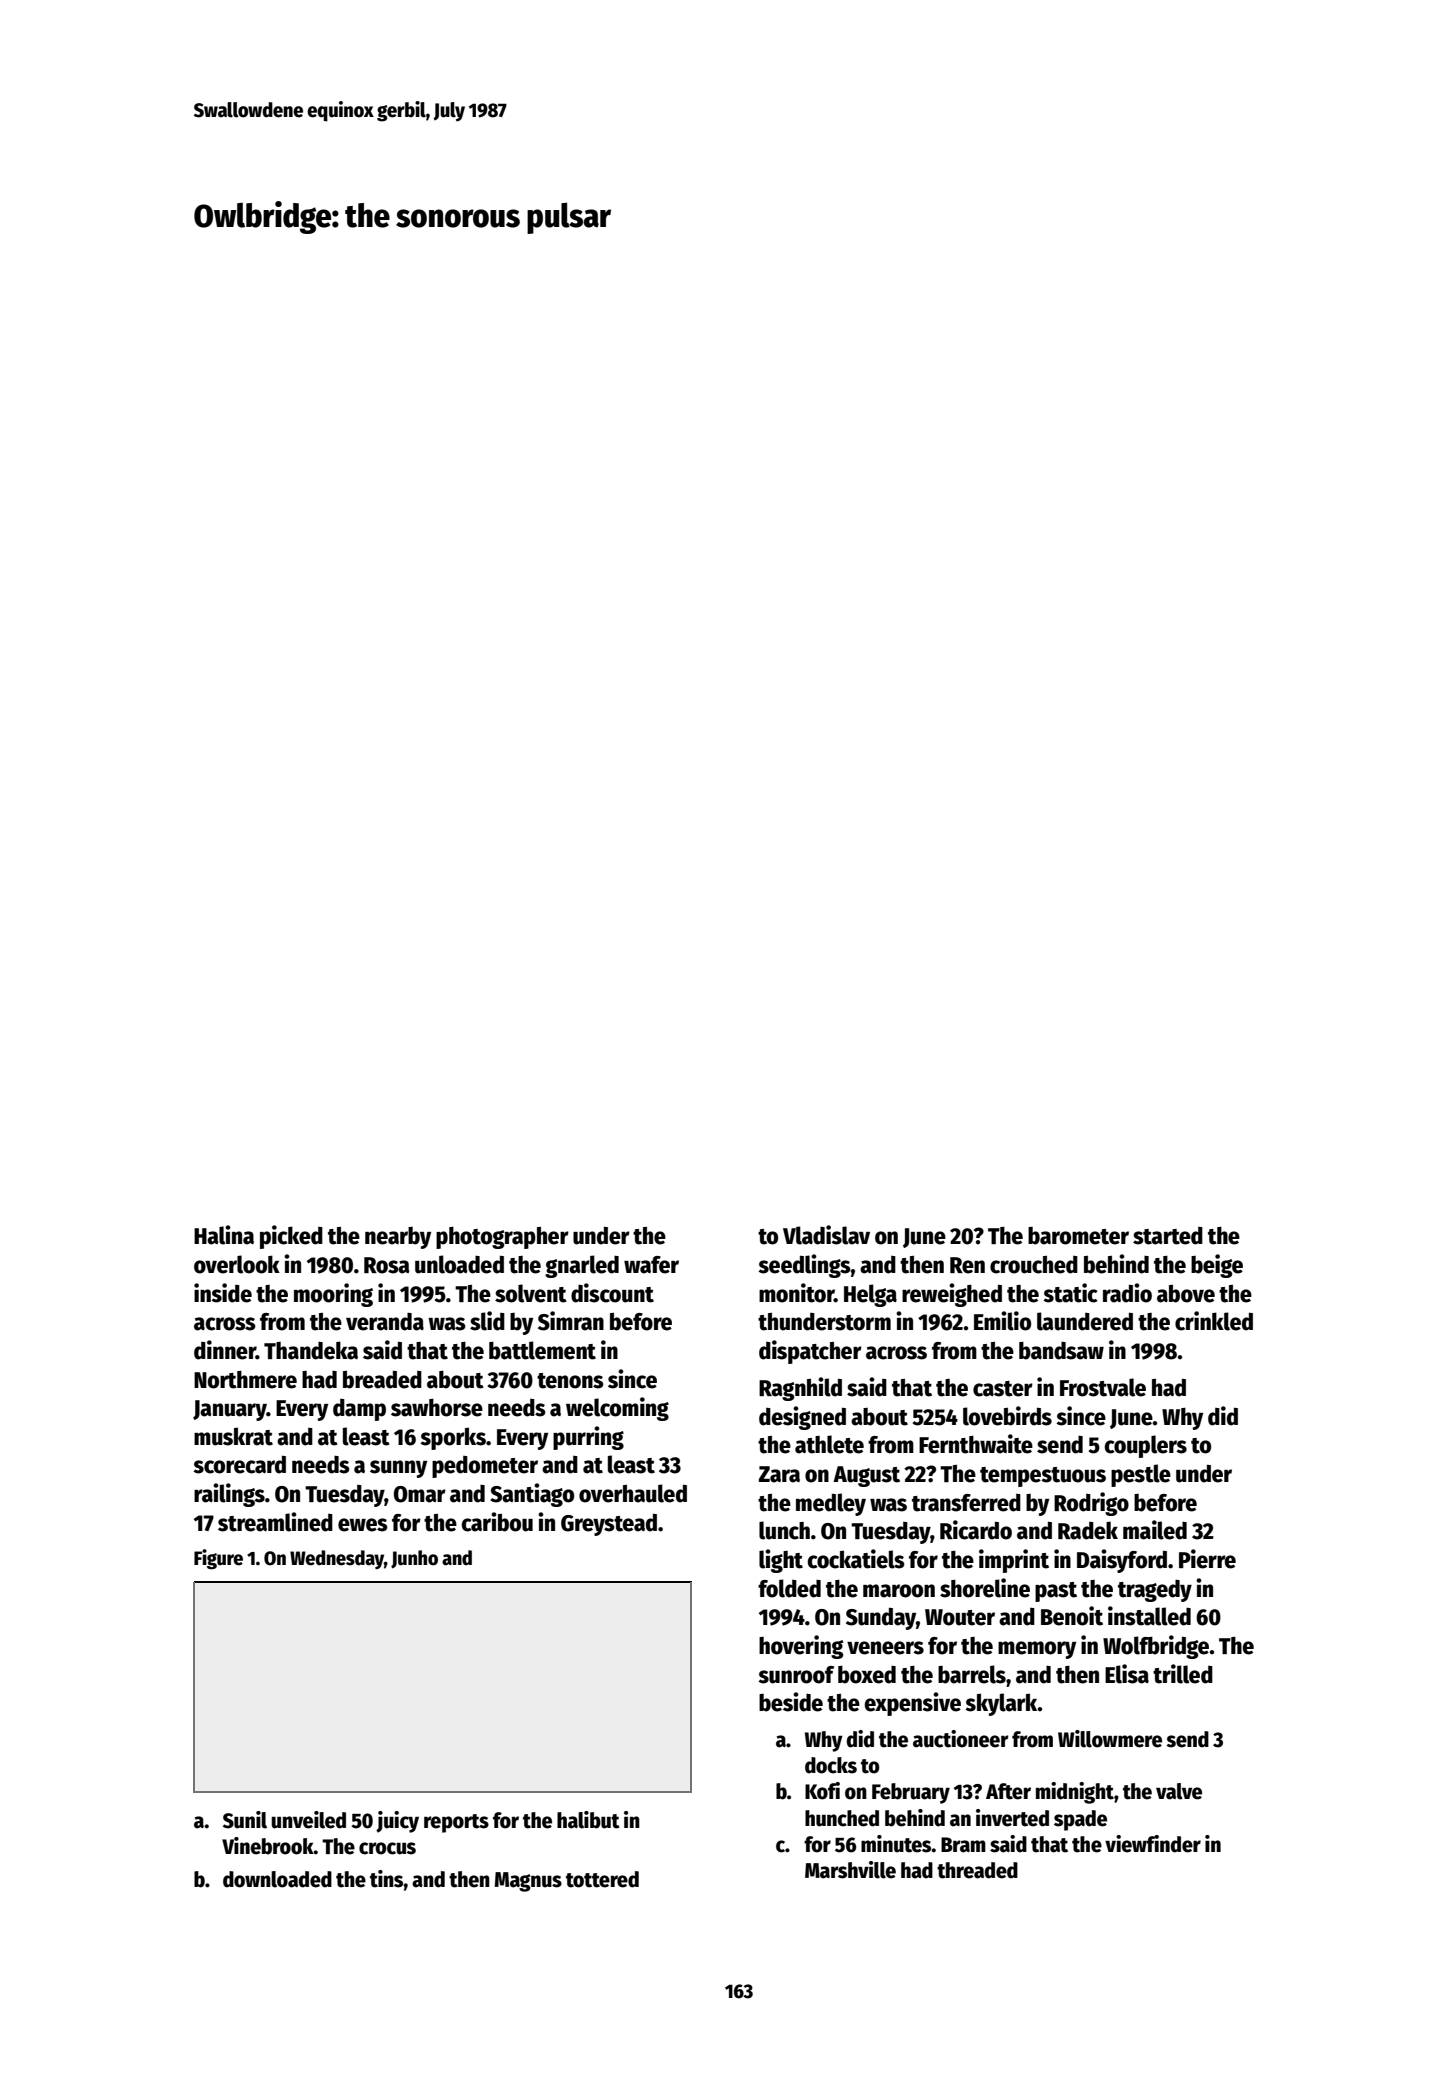 The width and height of the screenshot is (1450, 2100). Describe the element at coordinates (826, 1235) in the screenshot. I see `Vladislav` at that location.
